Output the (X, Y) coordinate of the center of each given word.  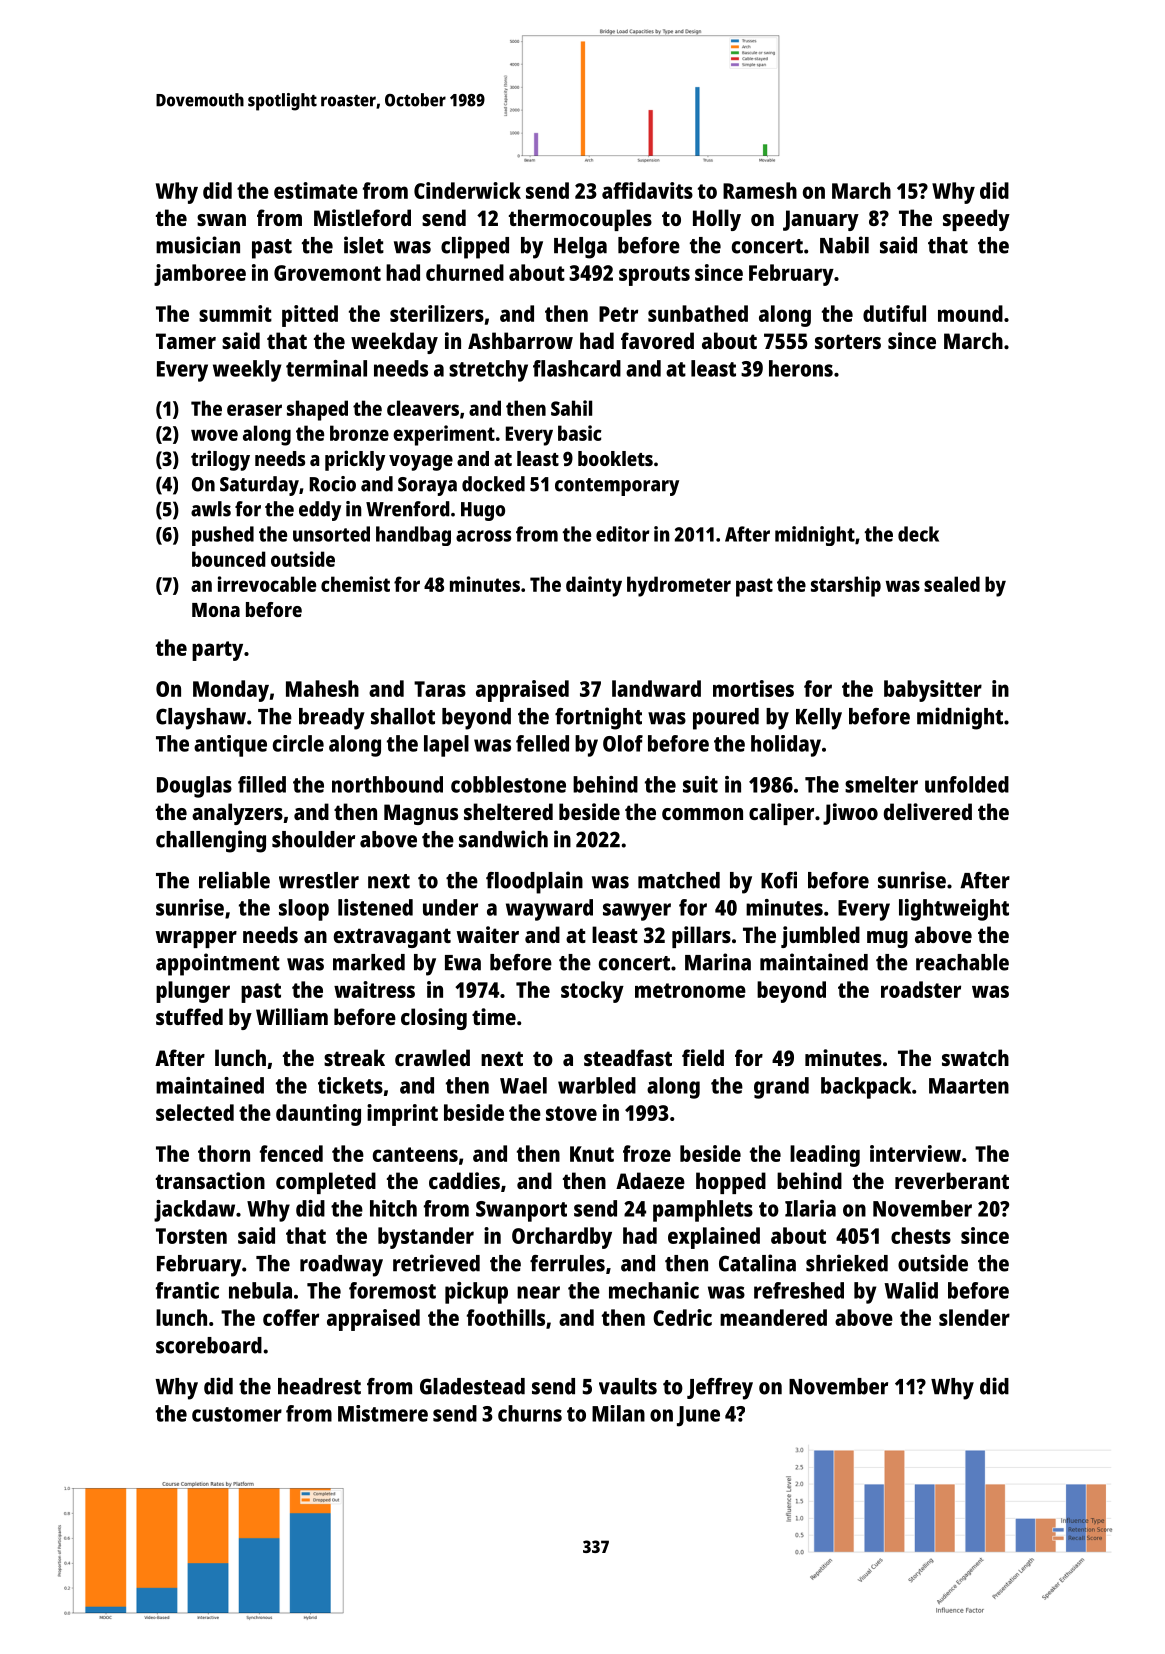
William (292, 1016)
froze (647, 1153)
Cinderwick (467, 190)
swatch (975, 1057)
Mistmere (383, 1413)
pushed (223, 536)
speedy (976, 220)
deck (918, 534)
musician (198, 245)
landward (656, 688)
